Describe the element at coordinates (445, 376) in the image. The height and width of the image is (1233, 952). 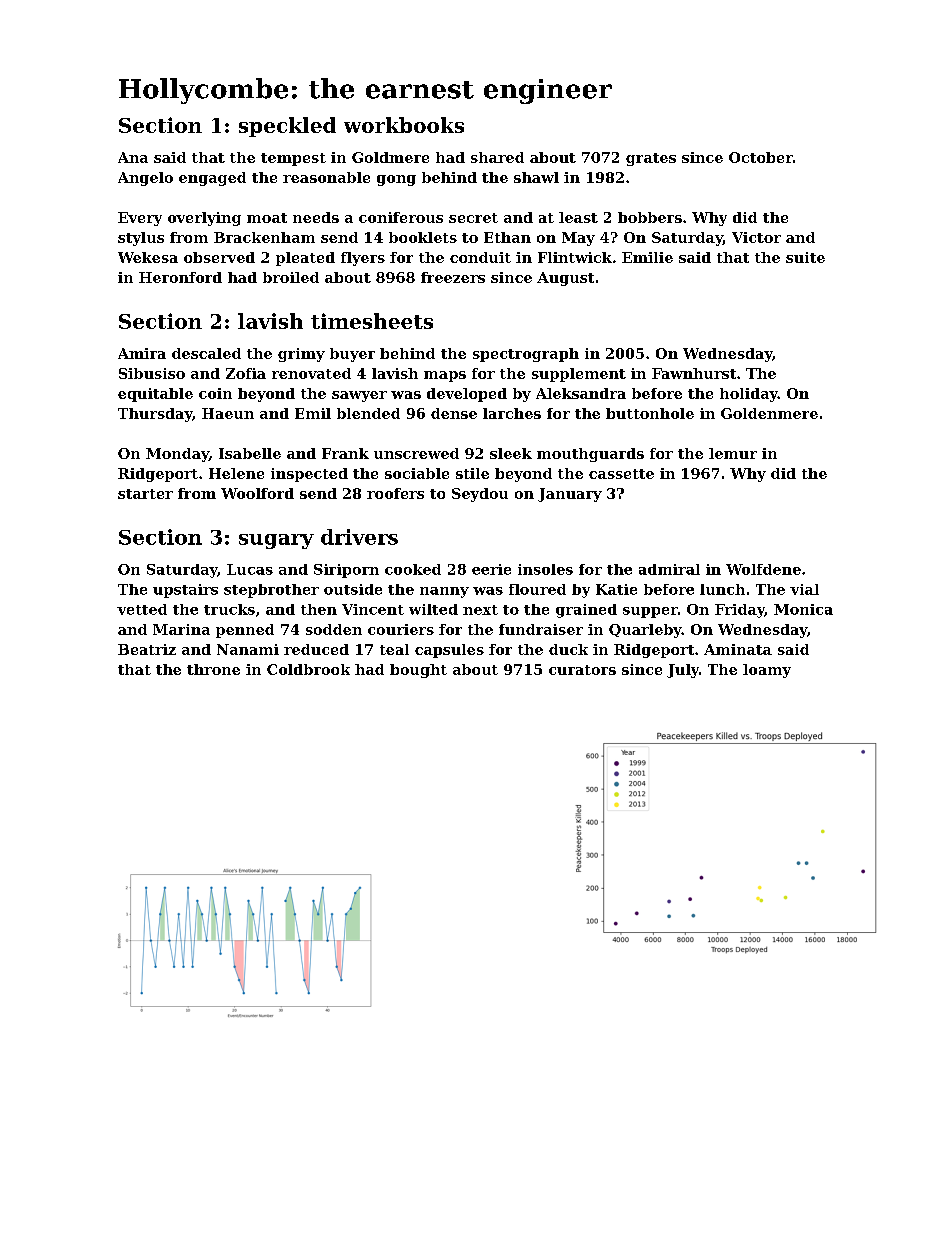
I see `maps` at that location.
